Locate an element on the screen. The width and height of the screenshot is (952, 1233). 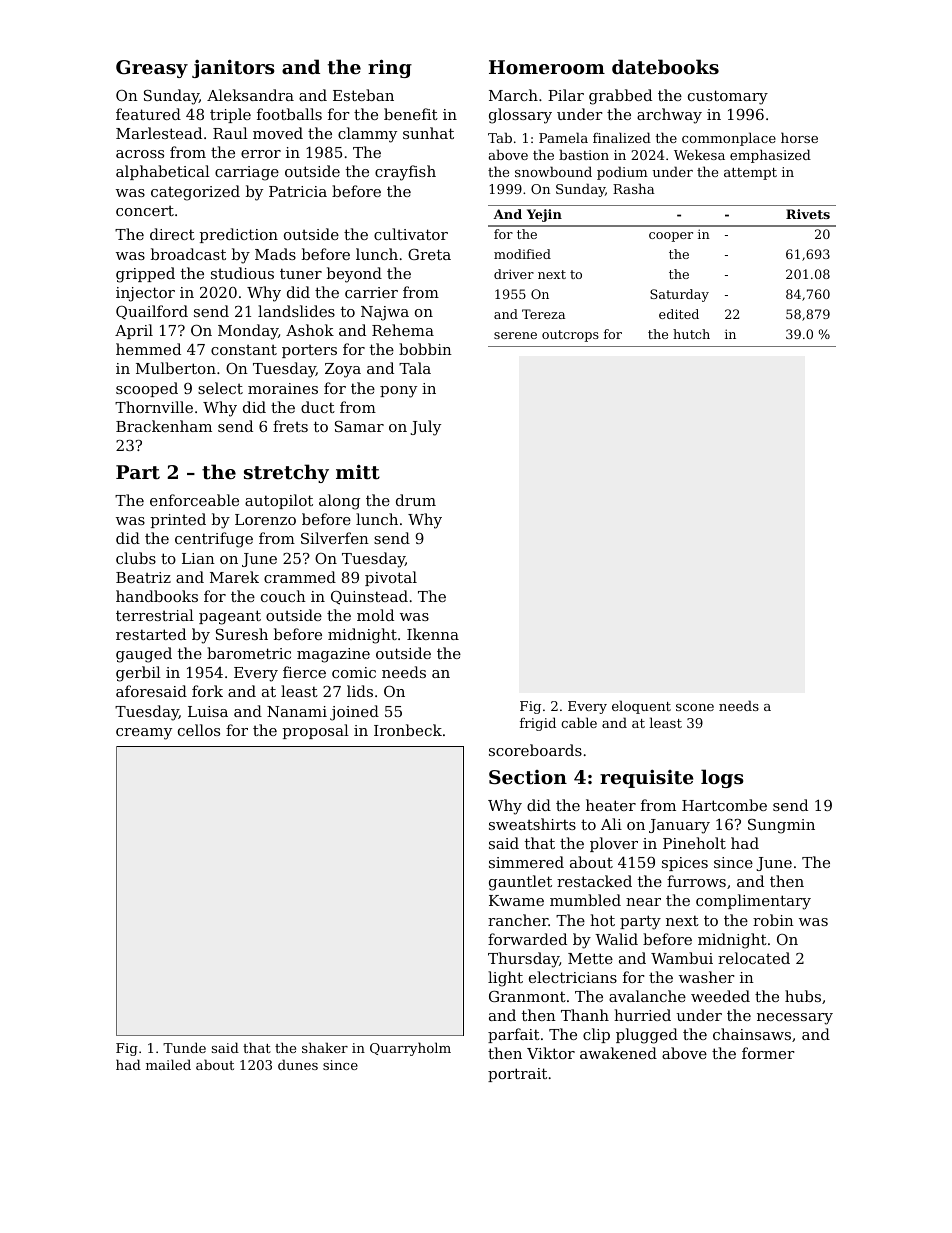
sunhat is located at coordinates (428, 133).
